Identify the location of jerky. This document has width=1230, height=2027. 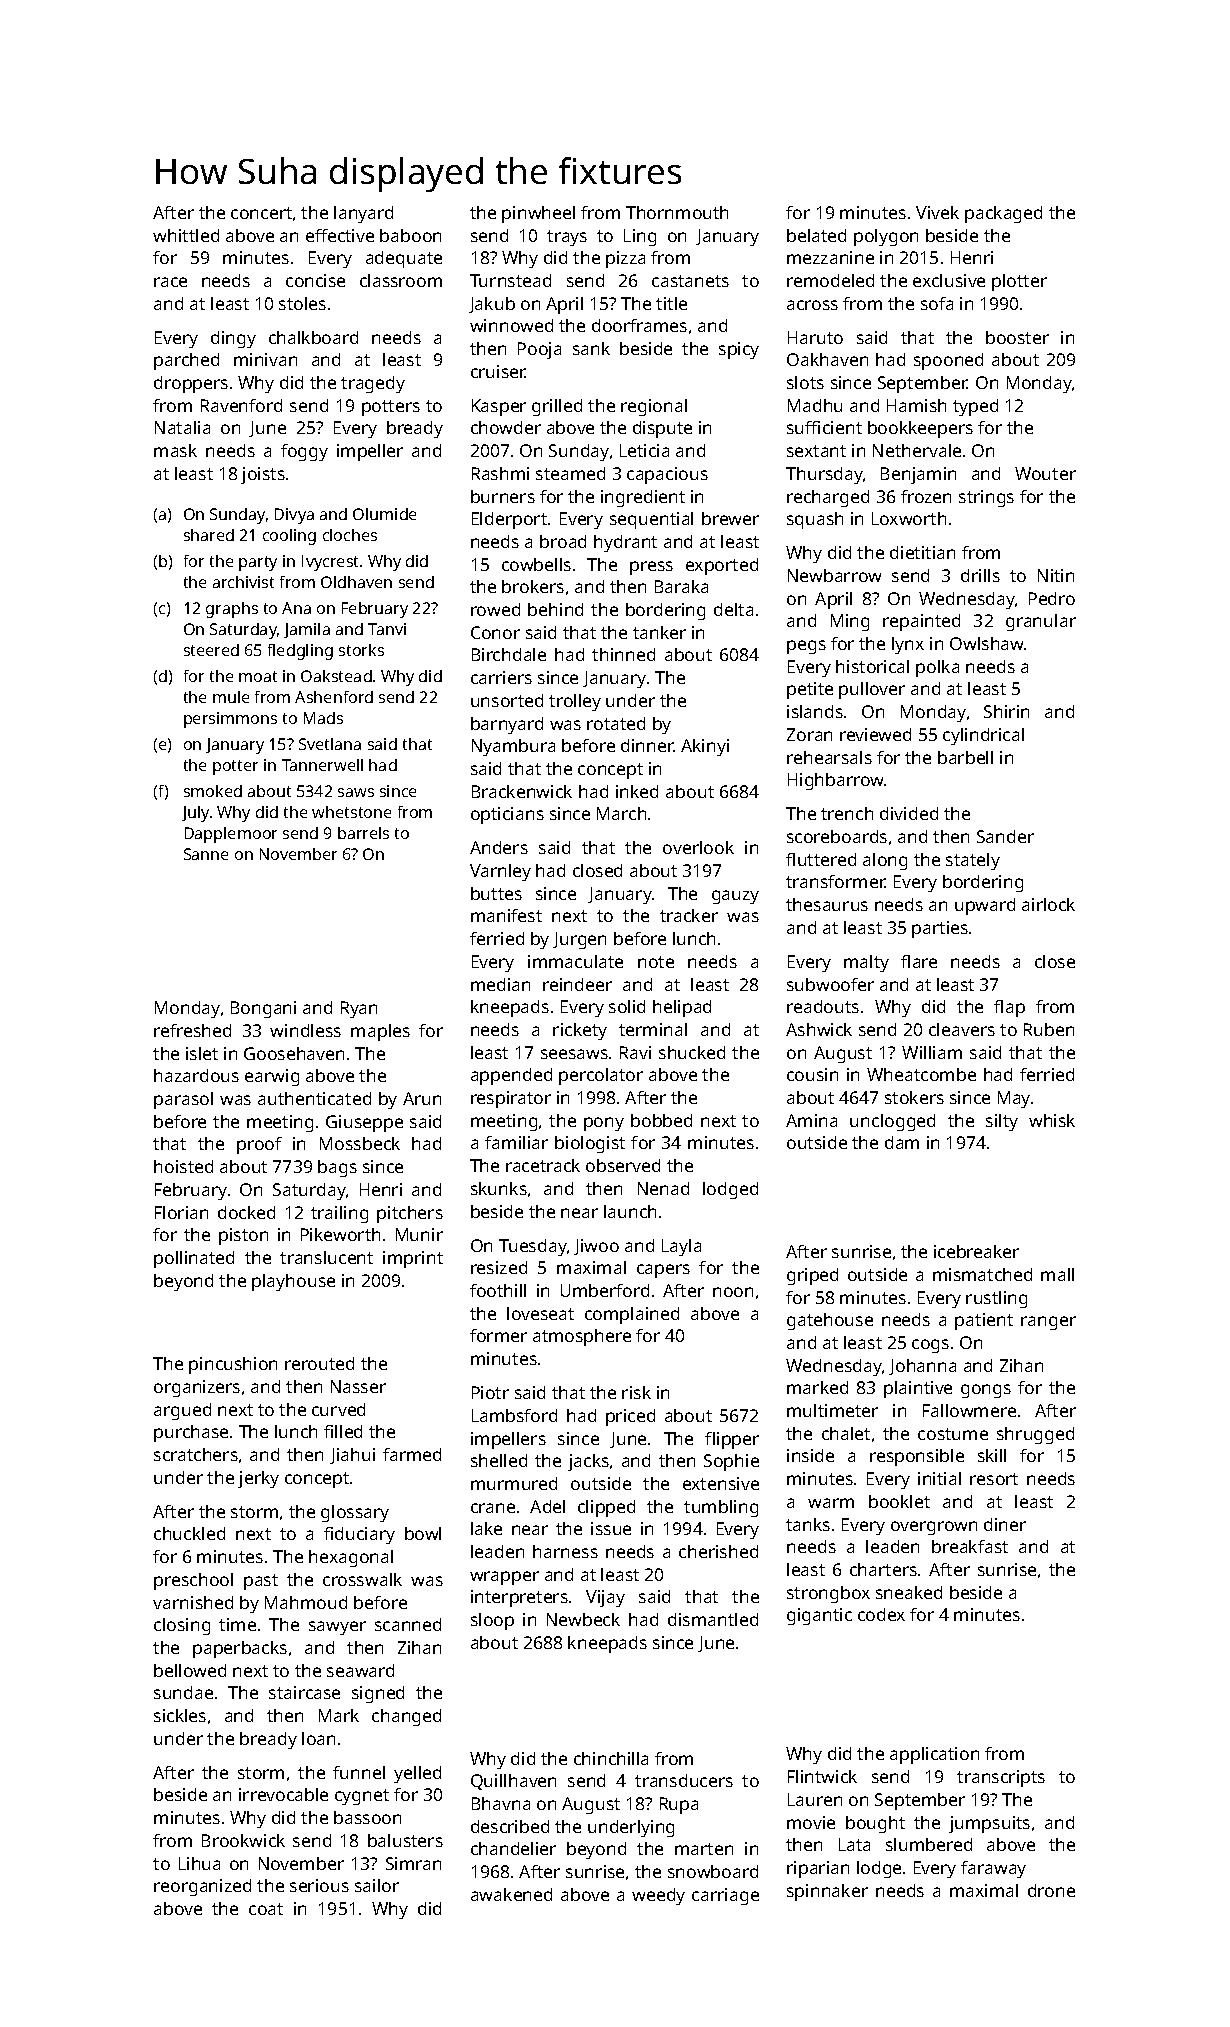
(258, 1479).
